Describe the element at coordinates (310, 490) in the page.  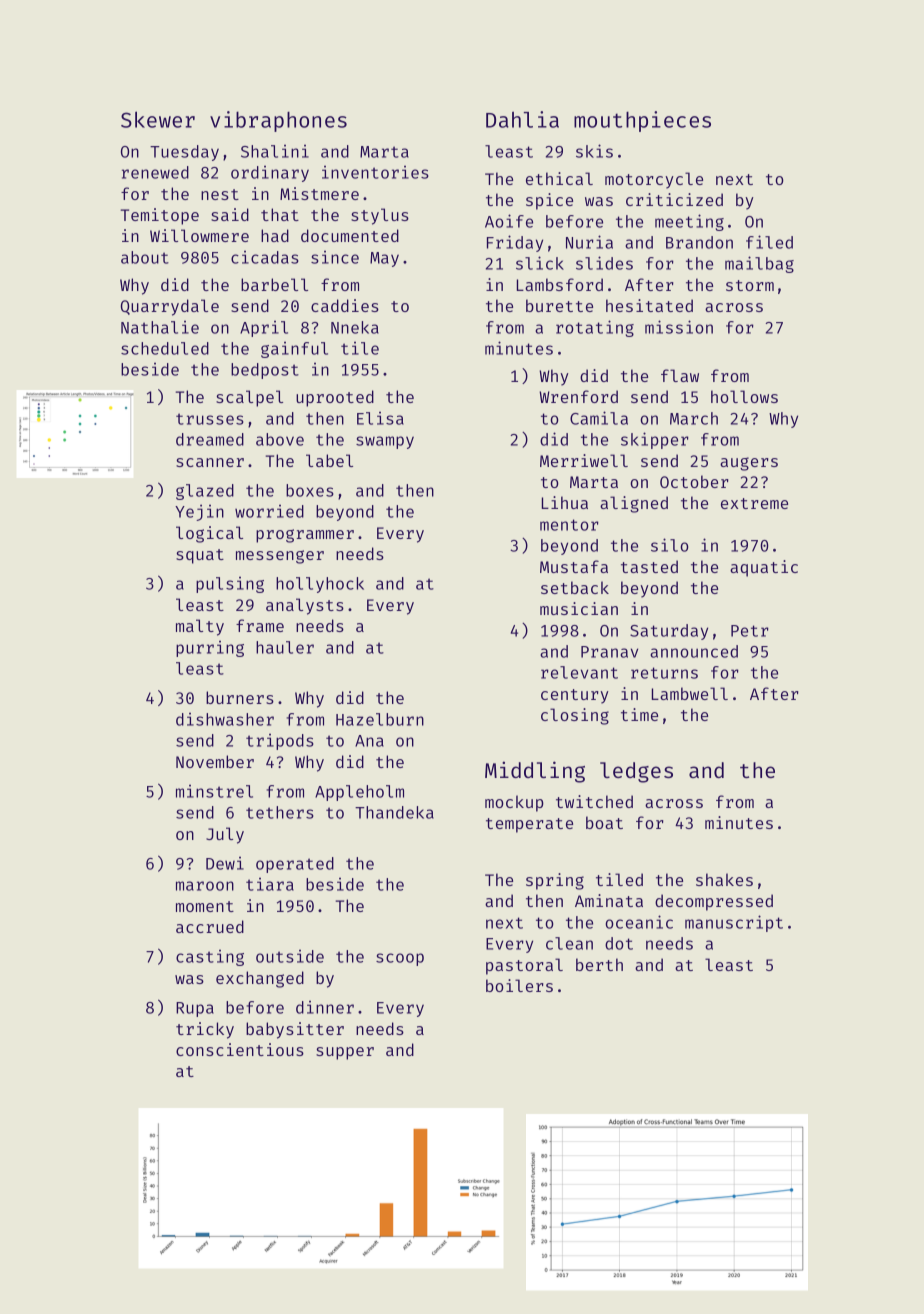
I see `boxes` at that location.
